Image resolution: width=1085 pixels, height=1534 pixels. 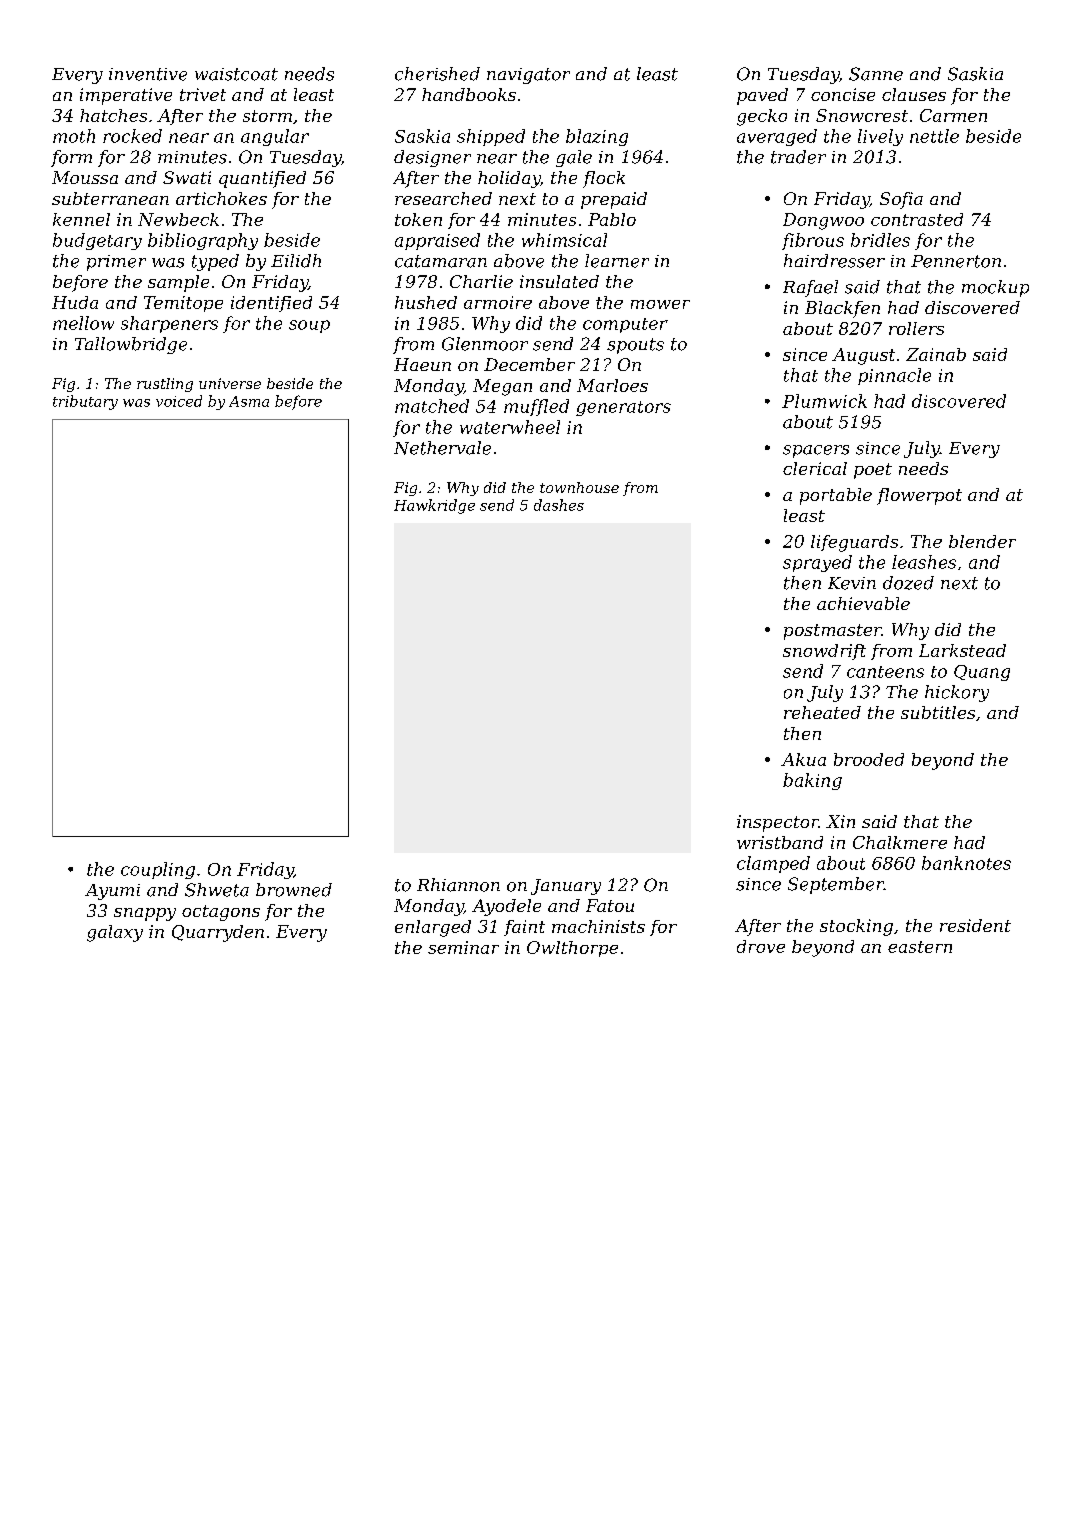 What do you see at coordinates (131, 345) in the image?
I see `Tallowbridge` at bounding box center [131, 345].
